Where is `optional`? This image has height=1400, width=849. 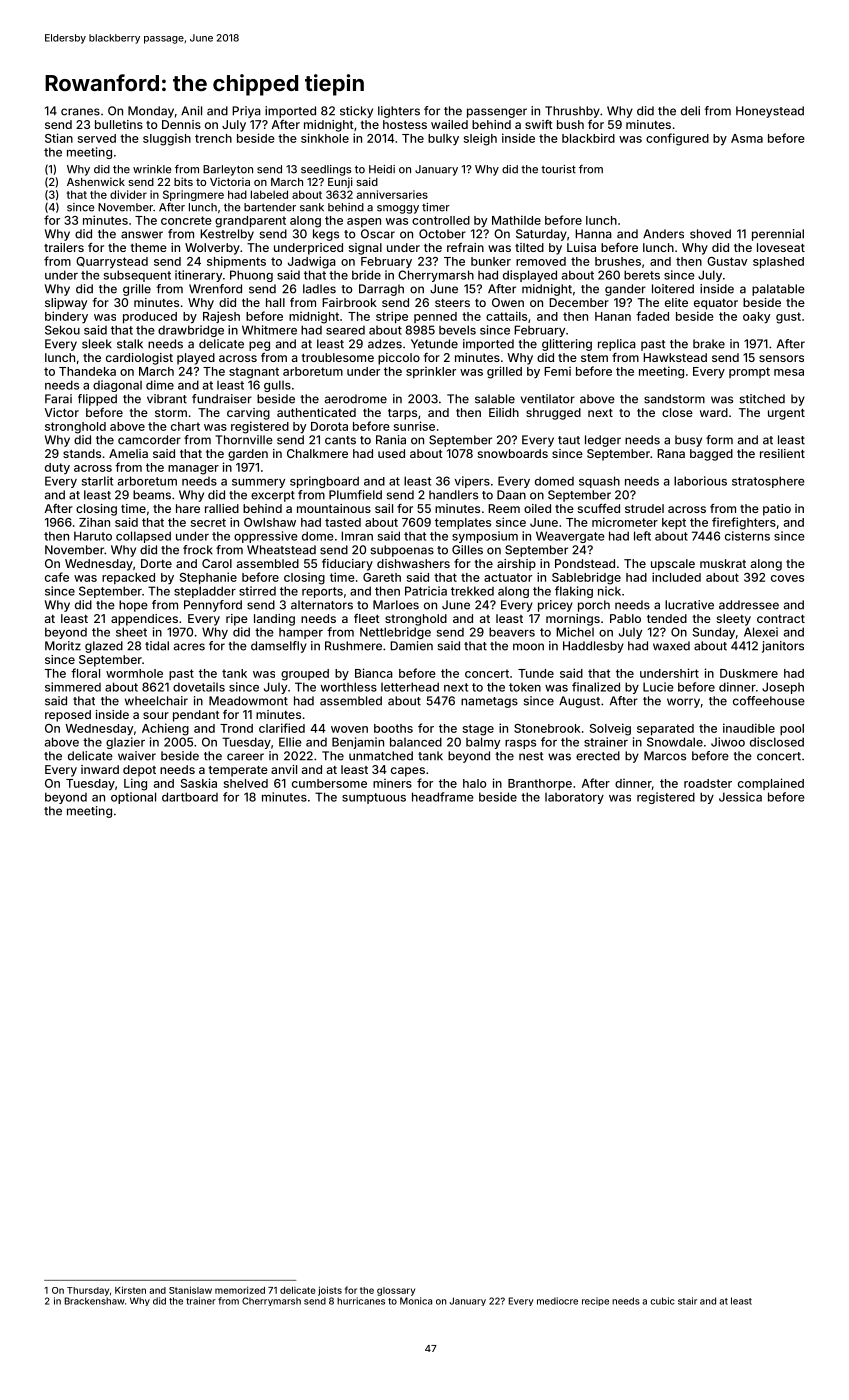 optional is located at coordinates (133, 798).
